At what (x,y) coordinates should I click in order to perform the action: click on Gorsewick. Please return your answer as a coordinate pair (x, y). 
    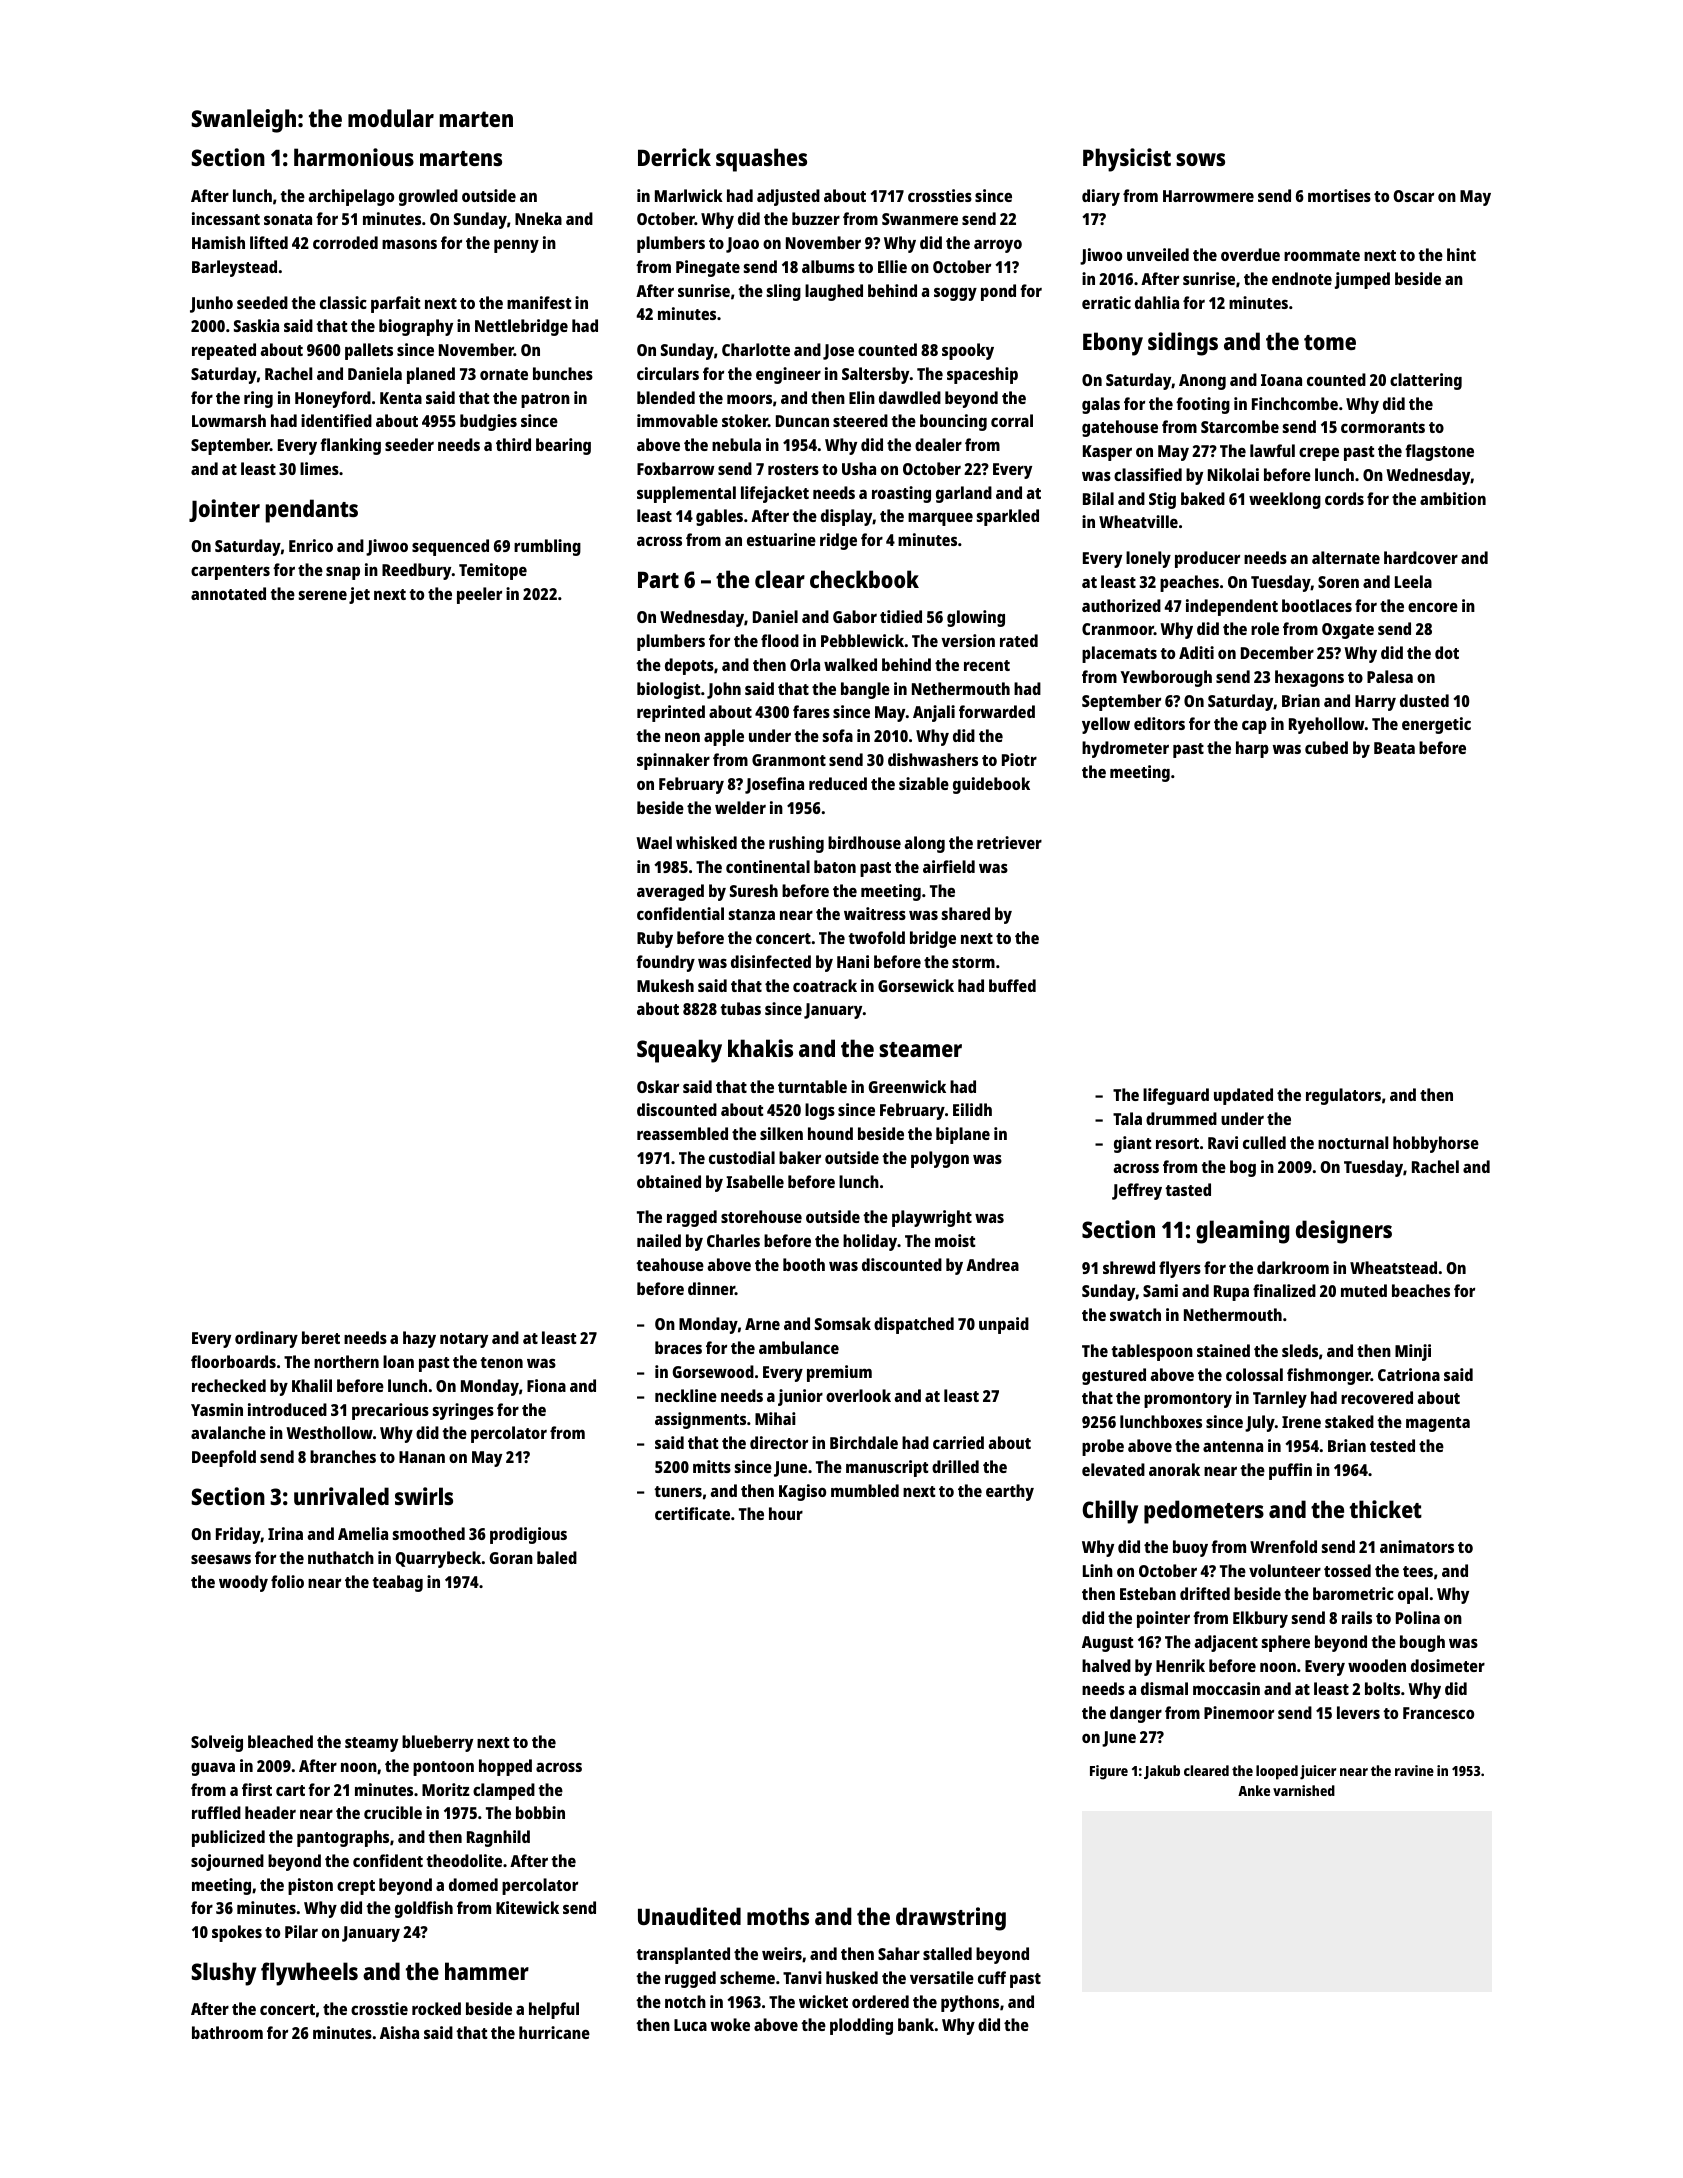
    Looking at the image, I should click on (916, 985).
